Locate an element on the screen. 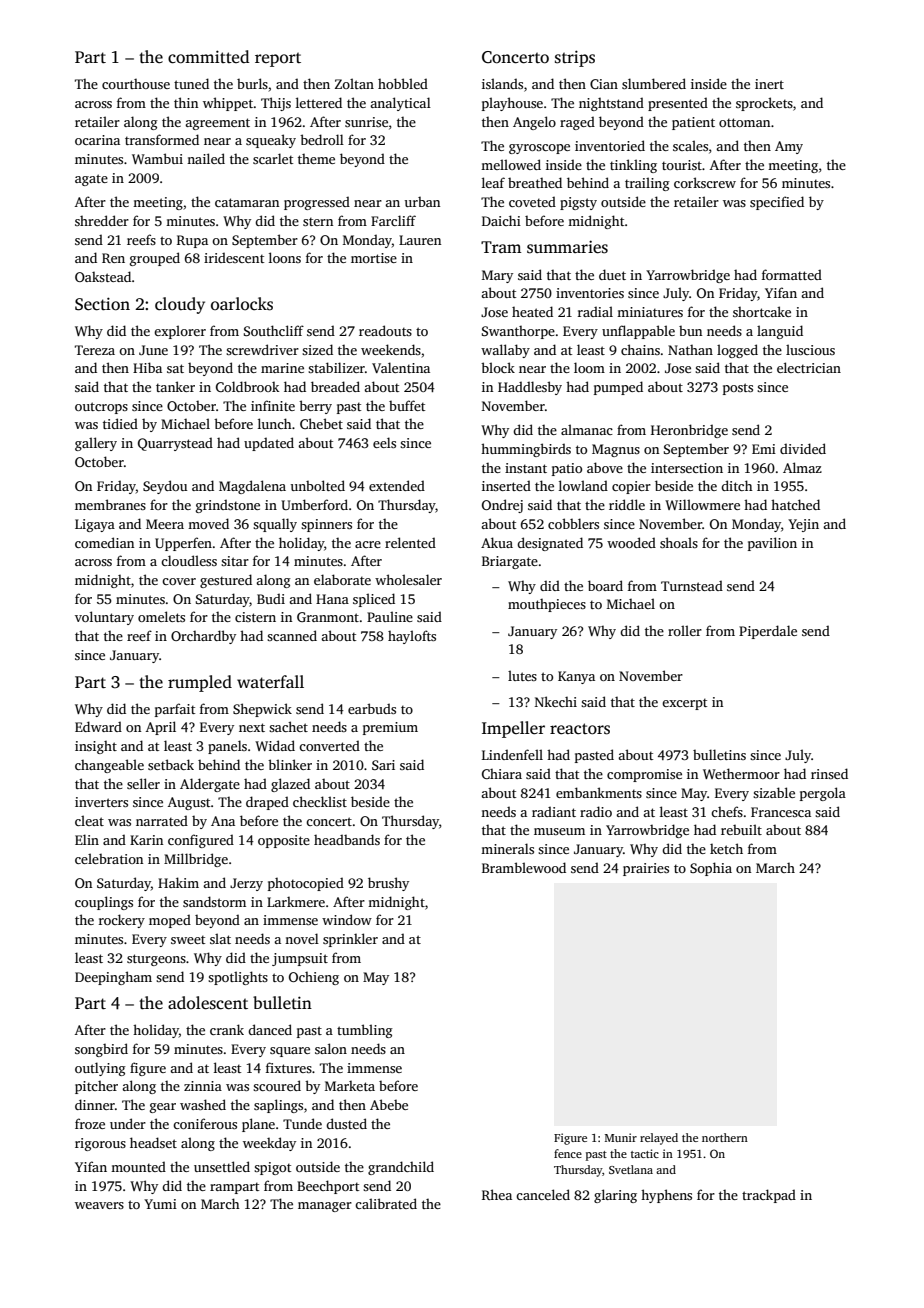 The width and height of the screenshot is (924, 1308). crank is located at coordinates (227, 1029).
